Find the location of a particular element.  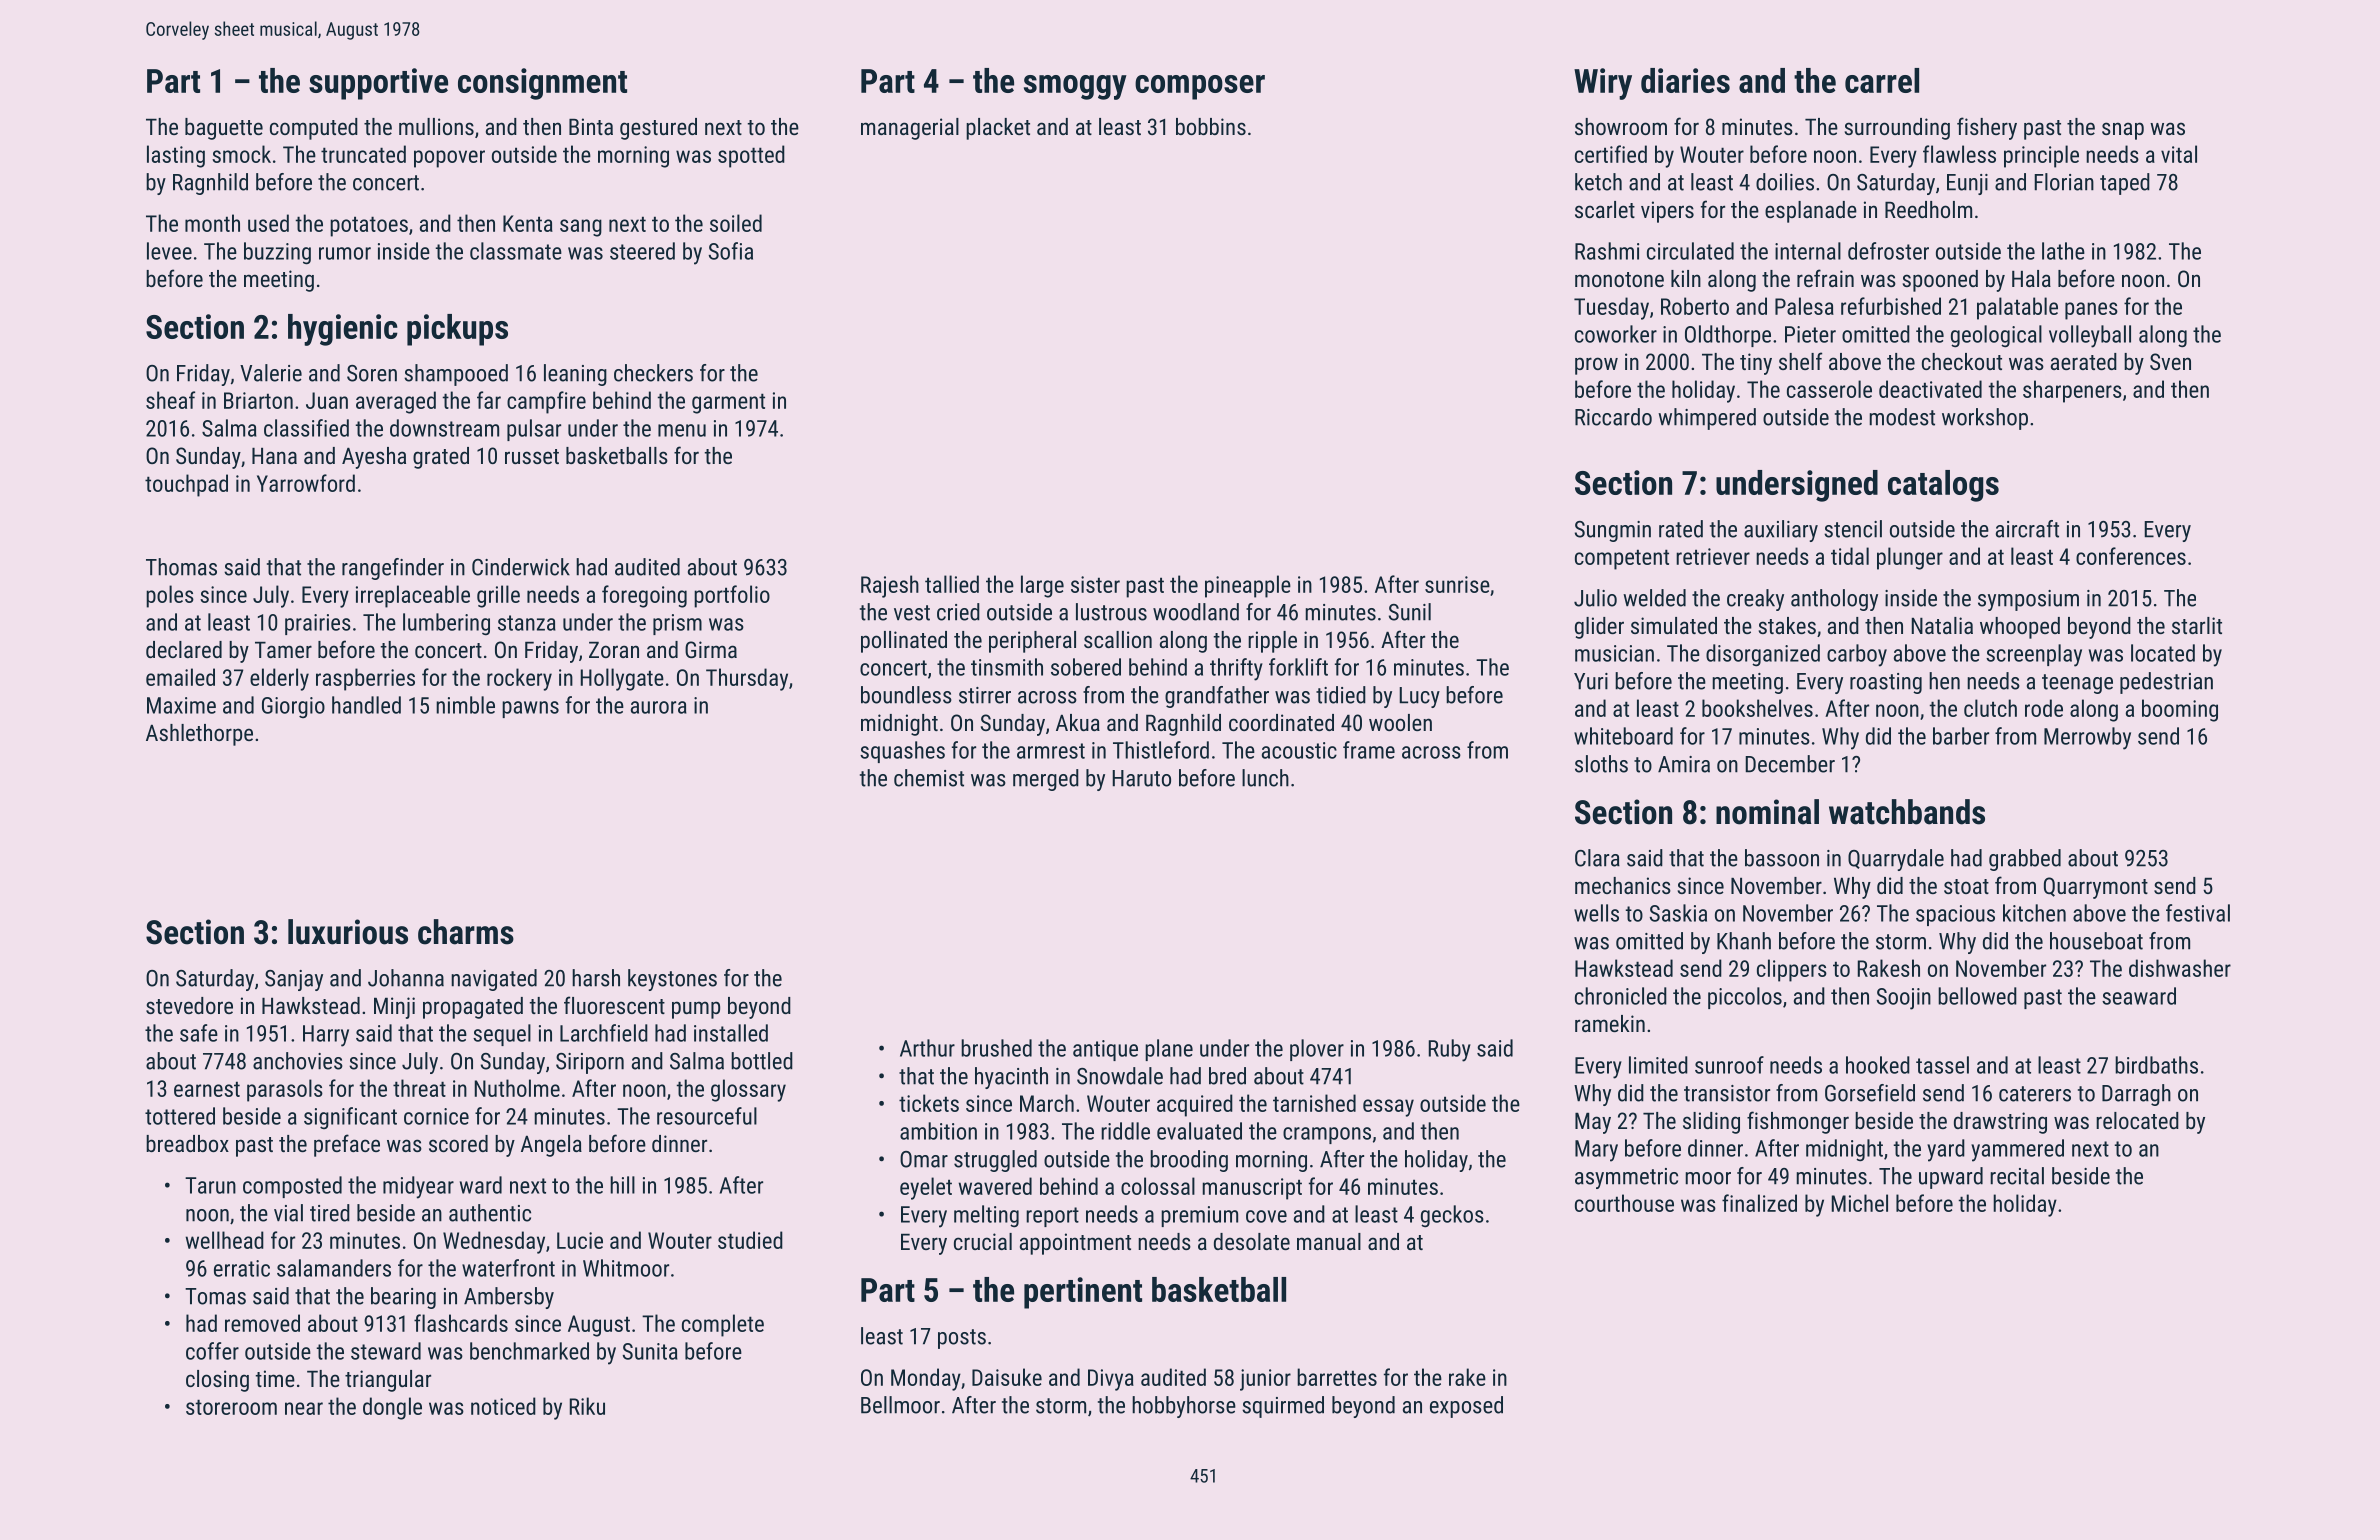

closing is located at coordinates (217, 1381).
